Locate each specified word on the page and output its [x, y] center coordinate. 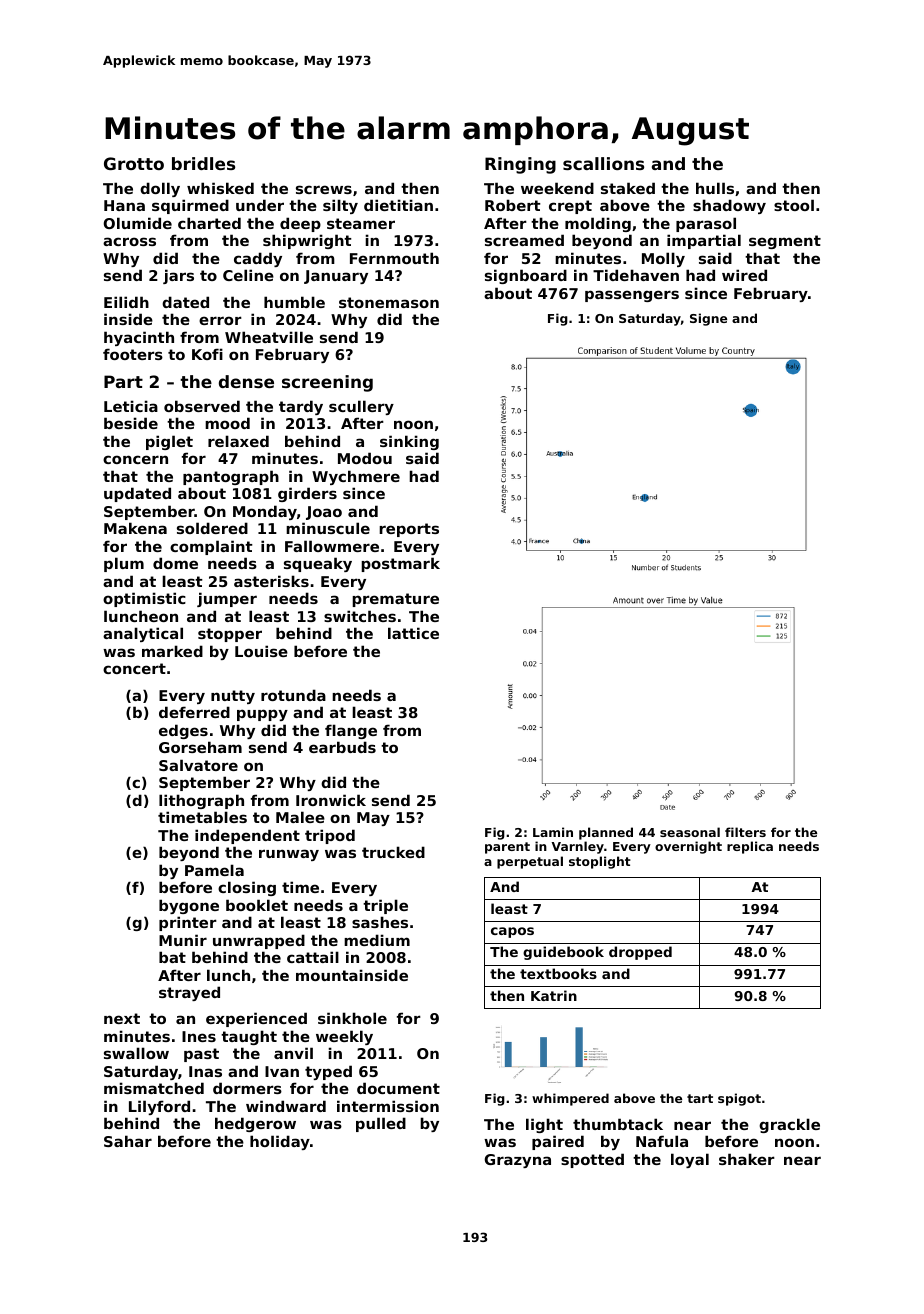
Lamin [553, 832]
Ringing [520, 165]
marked [172, 651]
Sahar [128, 1141]
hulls [715, 188]
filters [745, 832]
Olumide [138, 223]
